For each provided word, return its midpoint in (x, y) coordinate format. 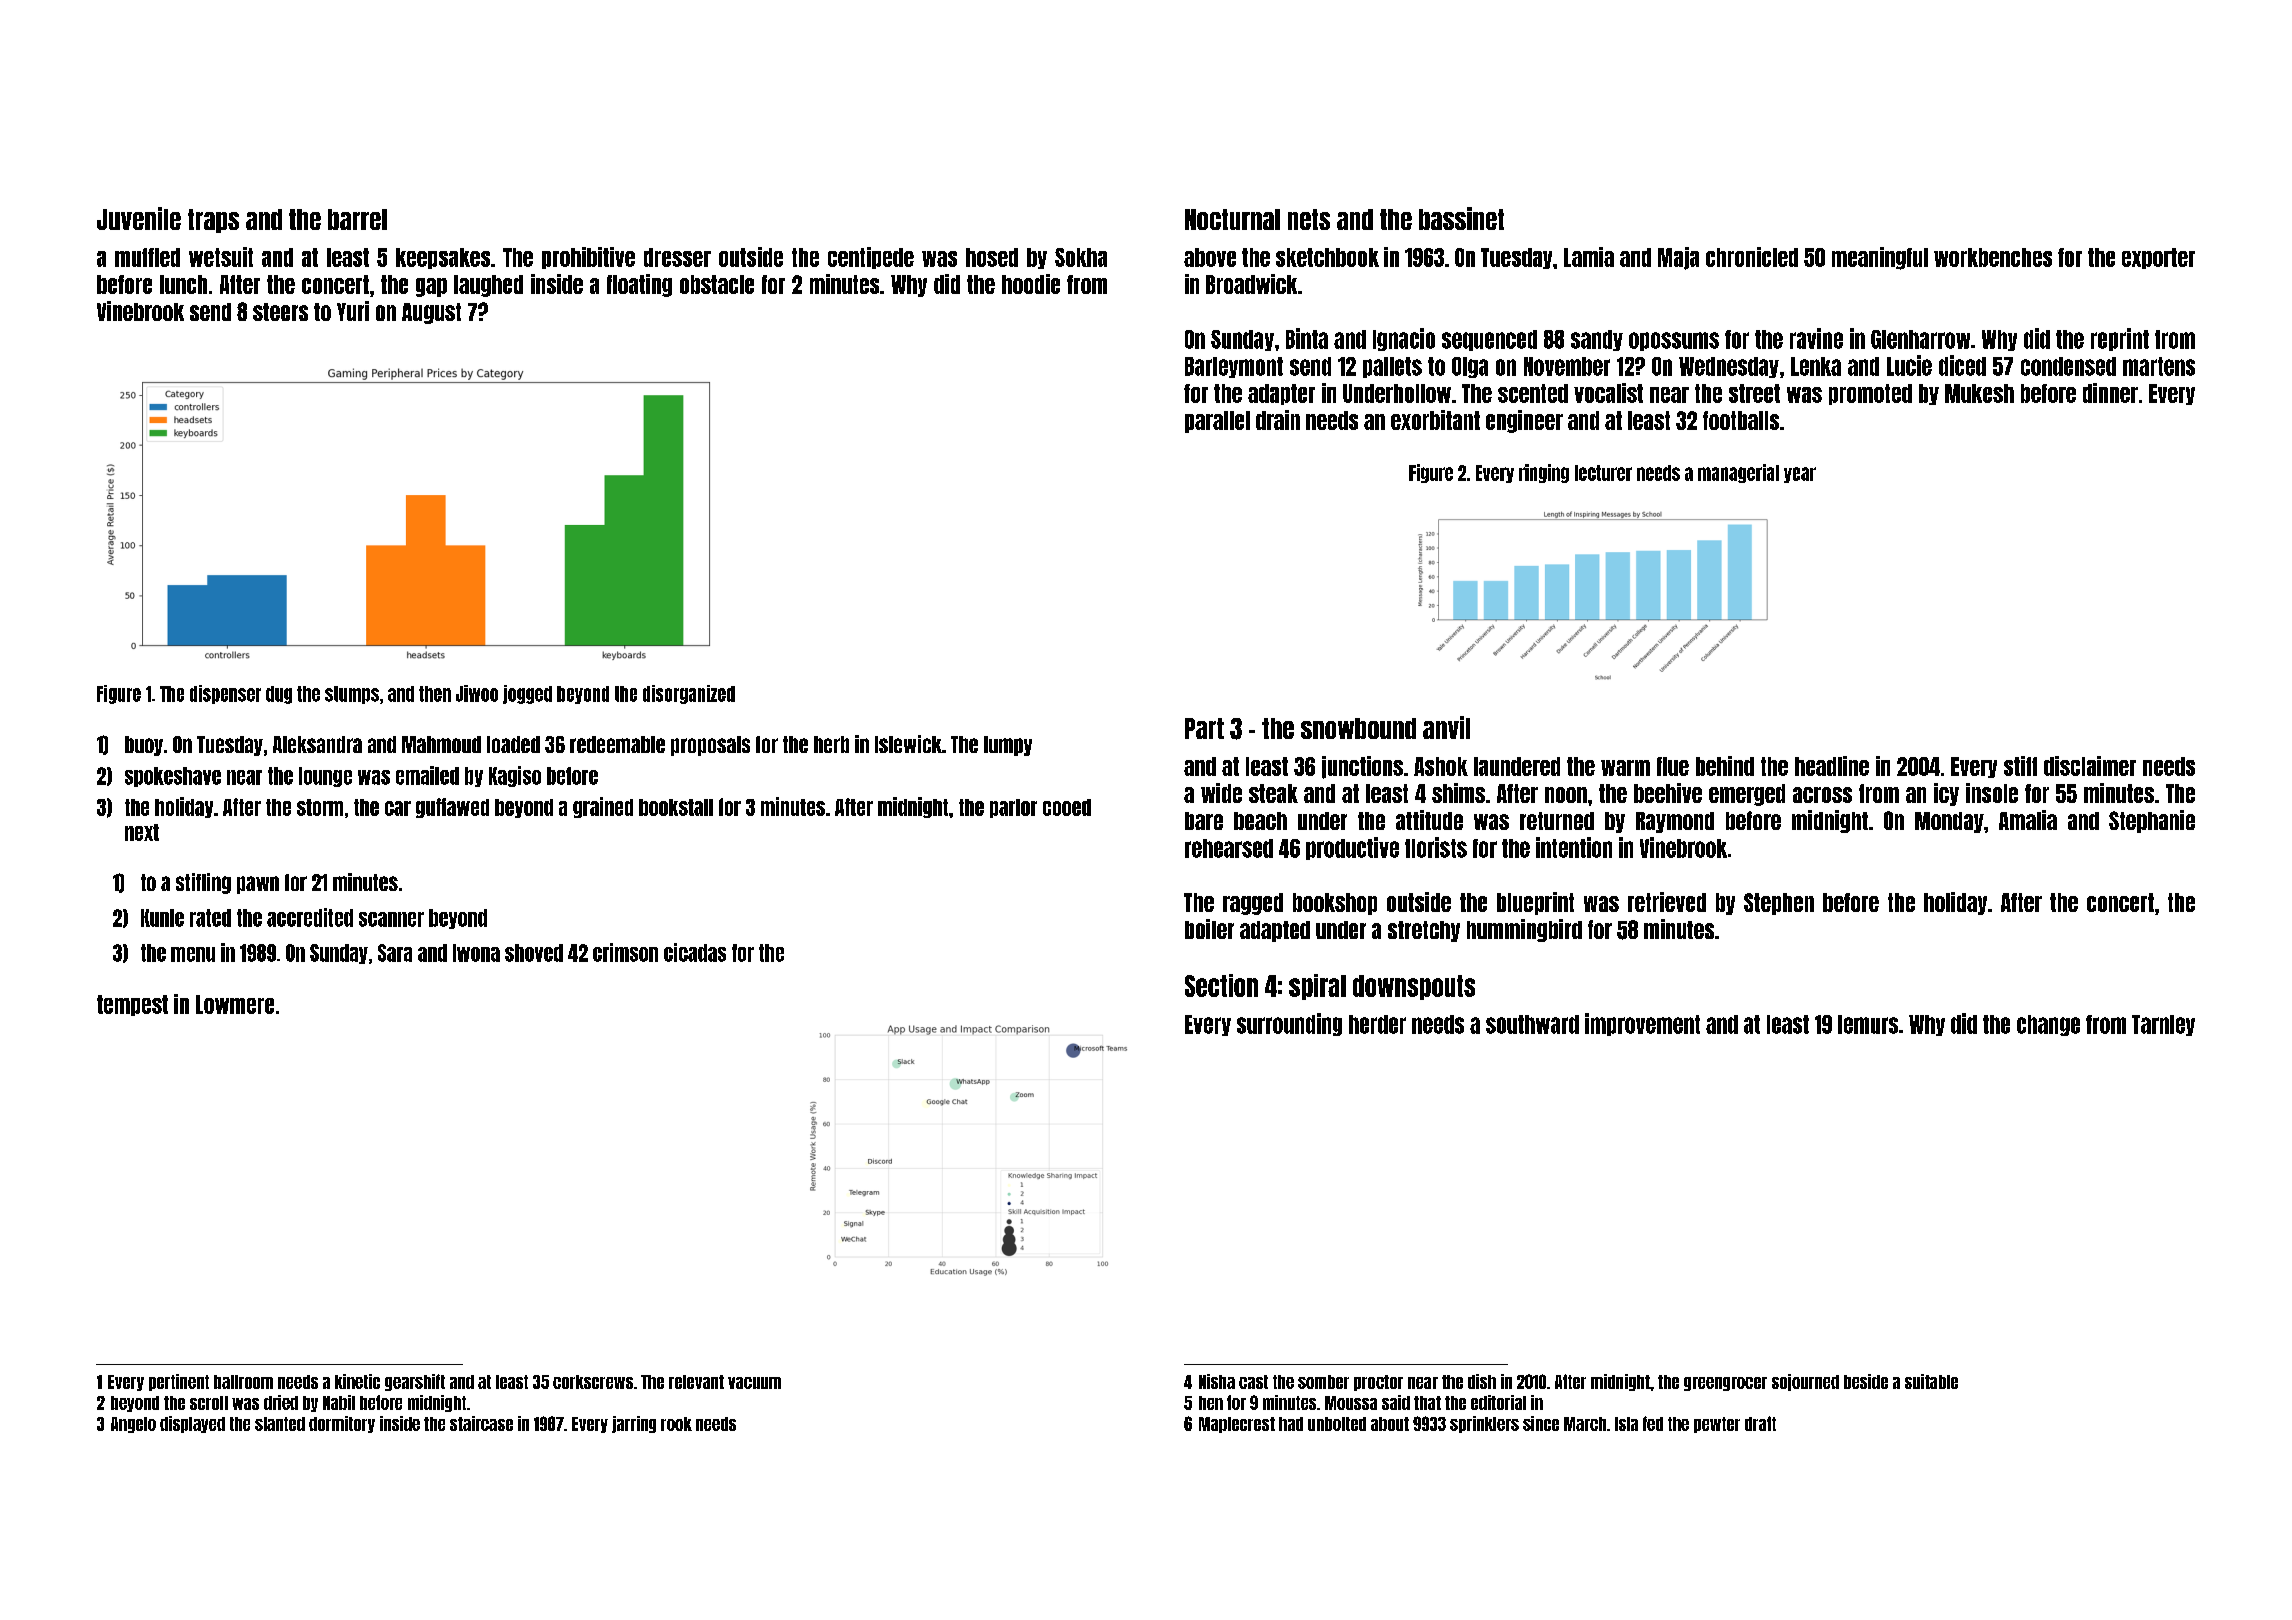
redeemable (617, 744)
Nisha (1217, 1381)
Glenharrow (1920, 339)
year (1800, 475)
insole (1992, 793)
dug (279, 695)
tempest (132, 1005)
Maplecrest (1237, 1425)
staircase (481, 1423)
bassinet (1461, 218)
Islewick (908, 744)
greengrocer (1725, 1384)
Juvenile (139, 218)
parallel (1217, 422)
